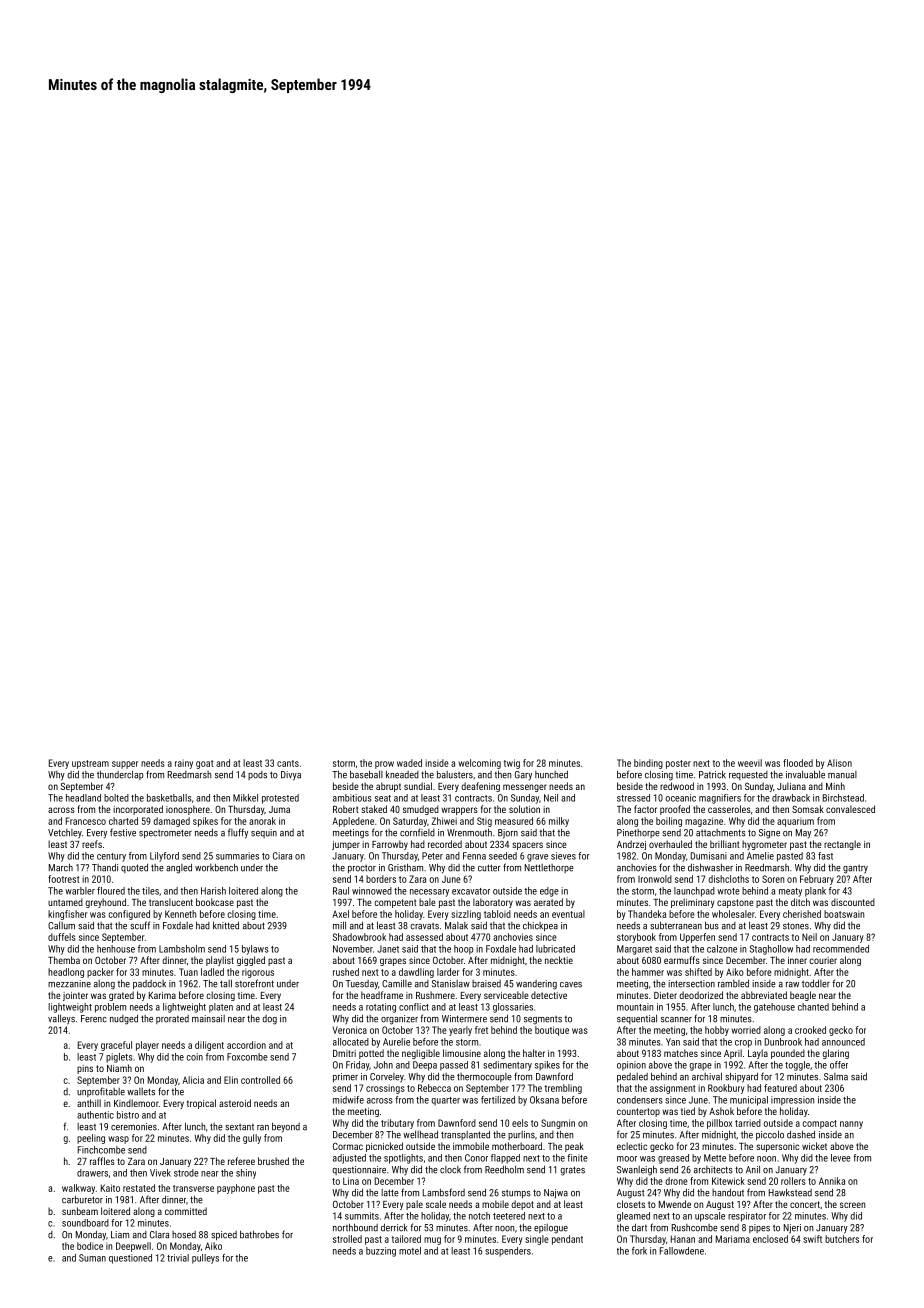 The image size is (924, 1308). I want to click on laboratory, so click(493, 903).
